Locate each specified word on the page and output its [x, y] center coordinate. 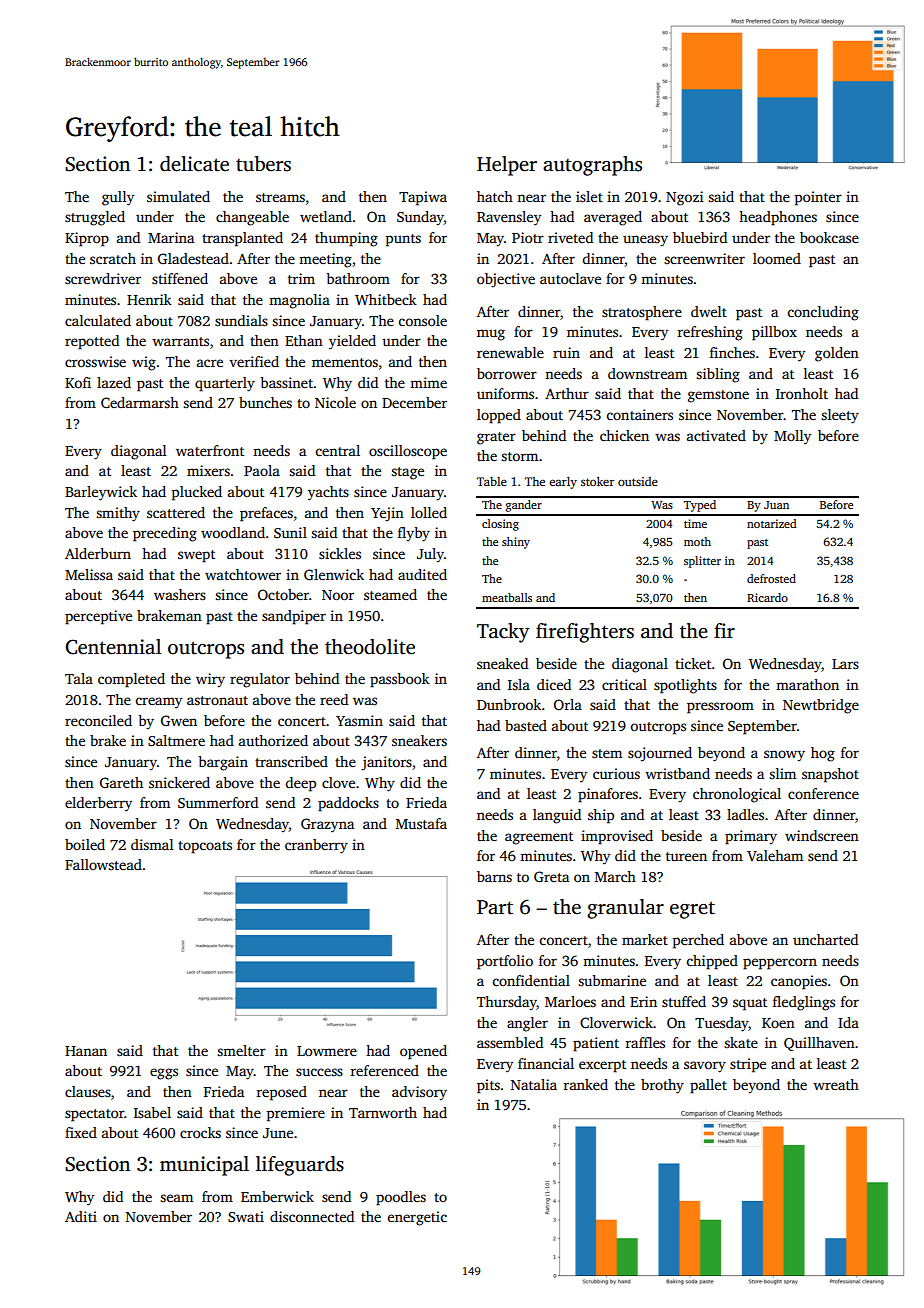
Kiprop [87, 239]
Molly [792, 437]
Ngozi [684, 198]
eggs [164, 1074]
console [423, 320]
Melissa [89, 574]
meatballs [507, 597]
